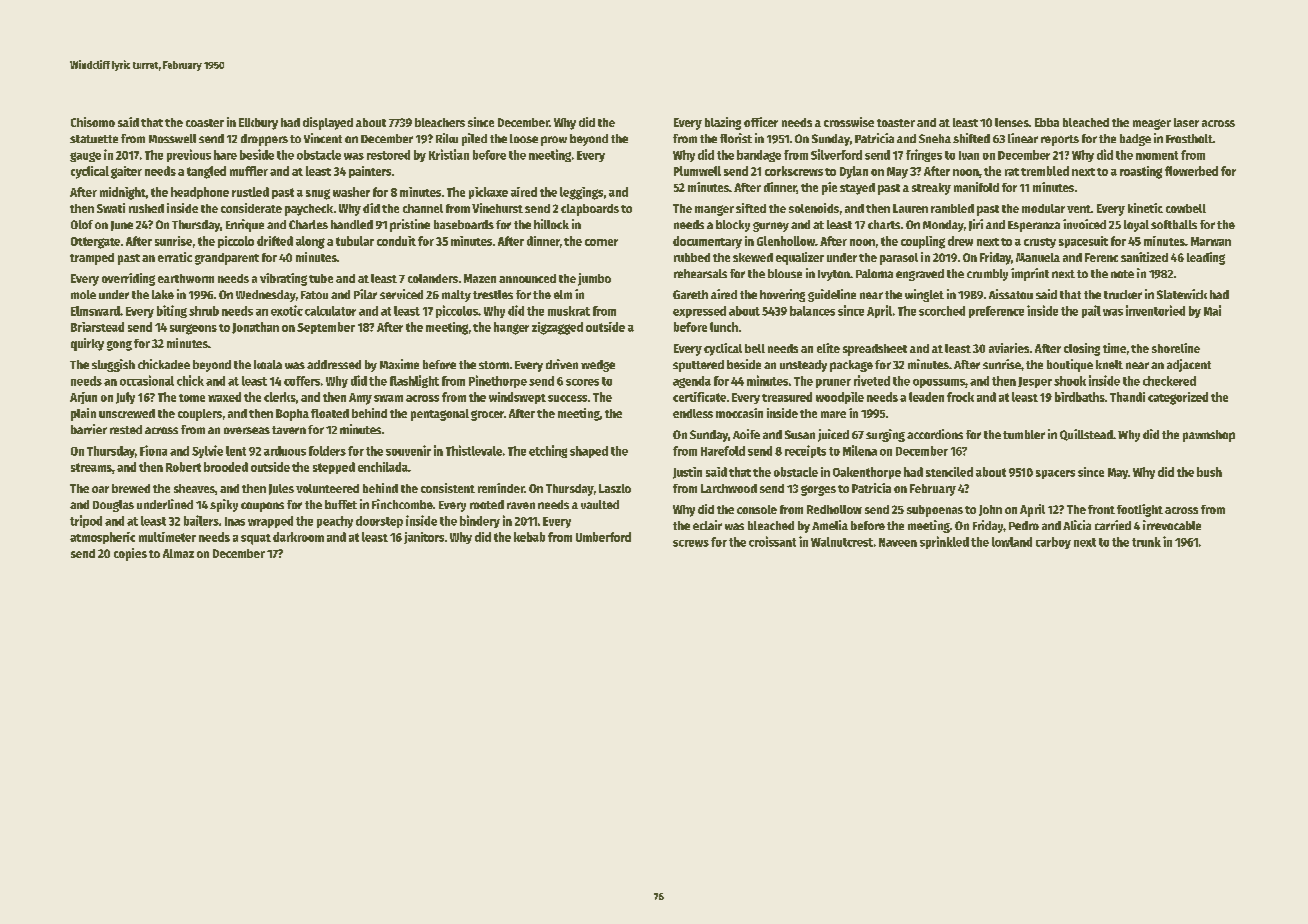  What do you see at coordinates (1186, 122) in the document?
I see `laser` at bounding box center [1186, 122].
